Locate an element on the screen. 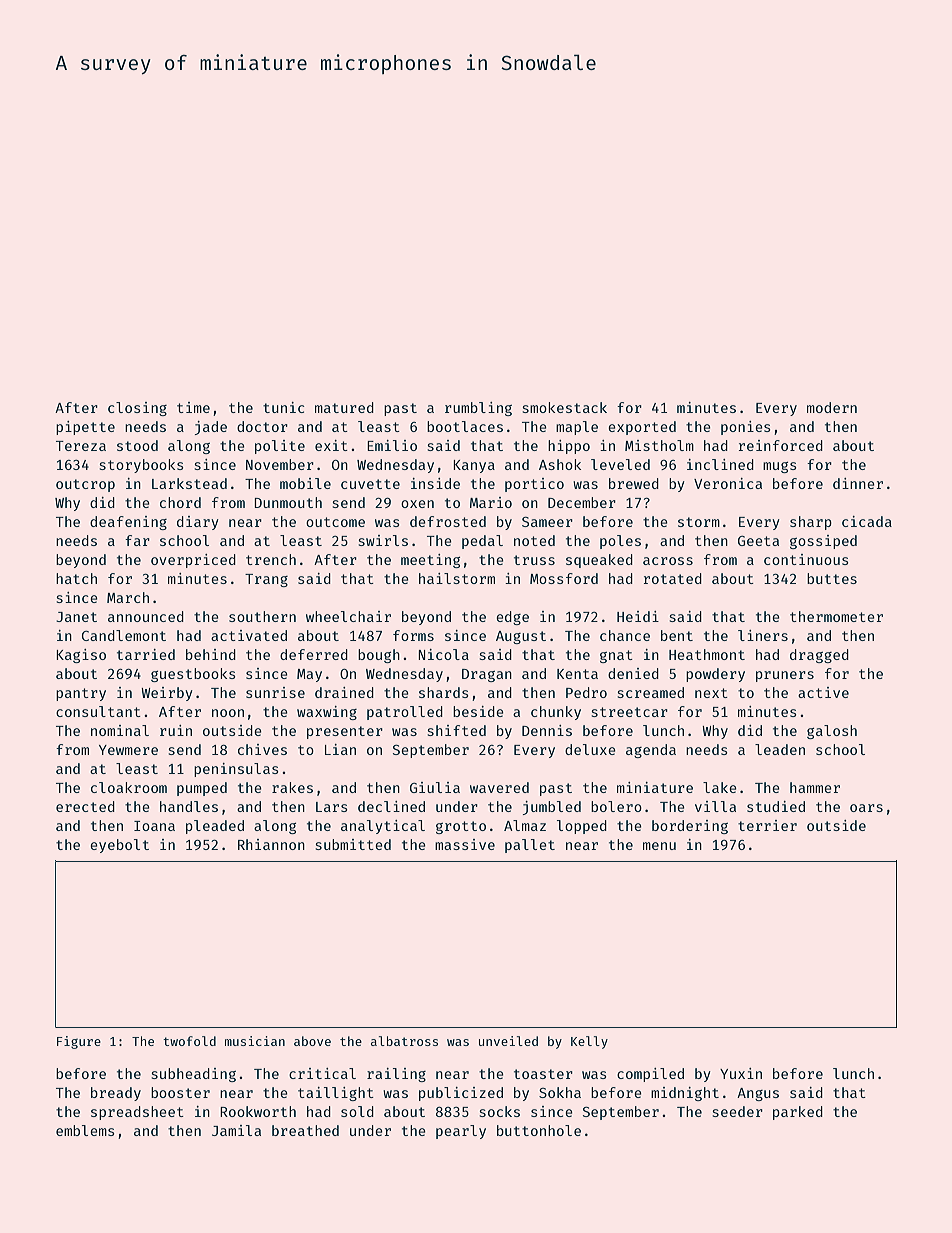  closing is located at coordinates (137, 409).
